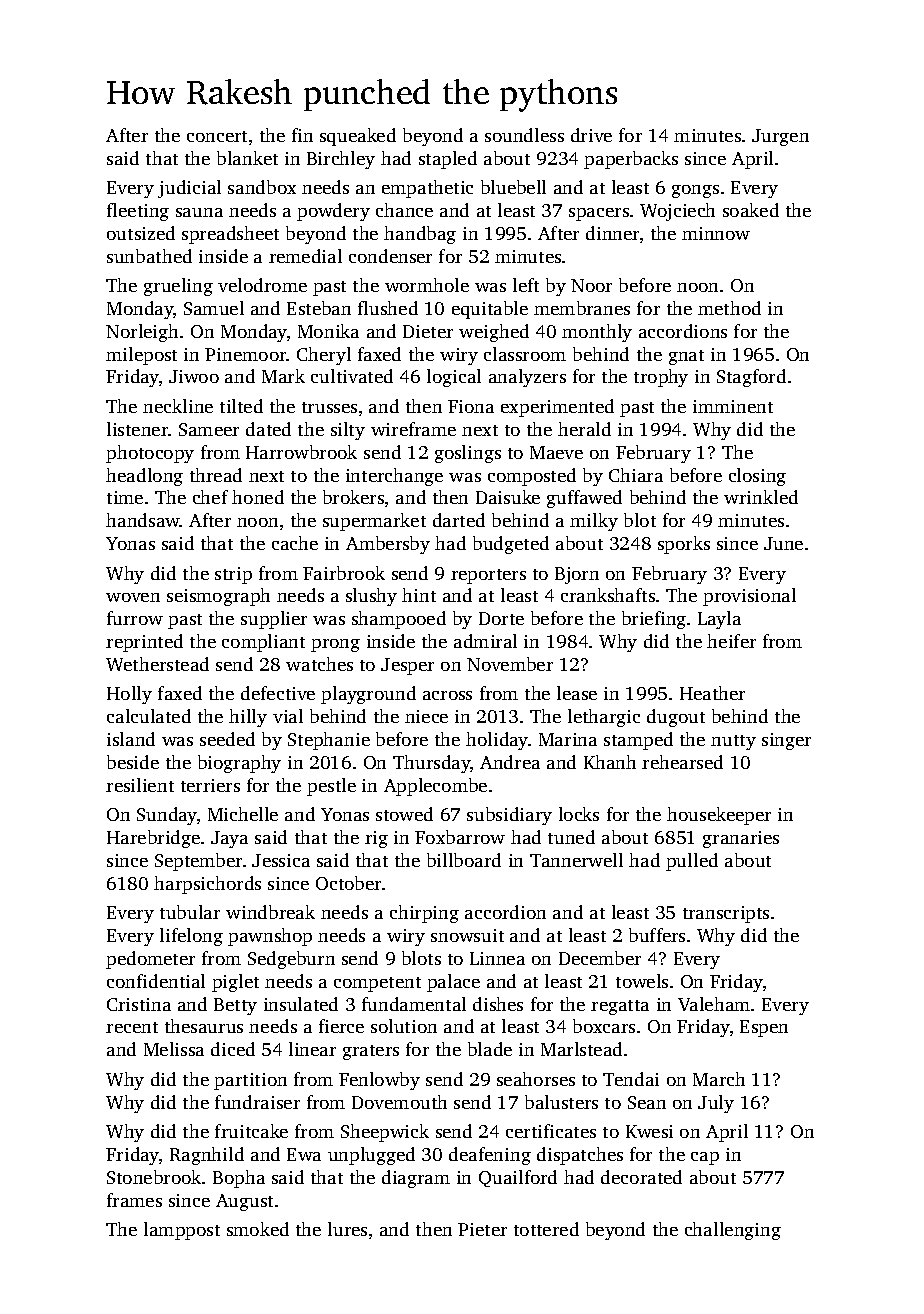 The width and height of the screenshot is (924, 1314). I want to click on singer, so click(786, 741).
